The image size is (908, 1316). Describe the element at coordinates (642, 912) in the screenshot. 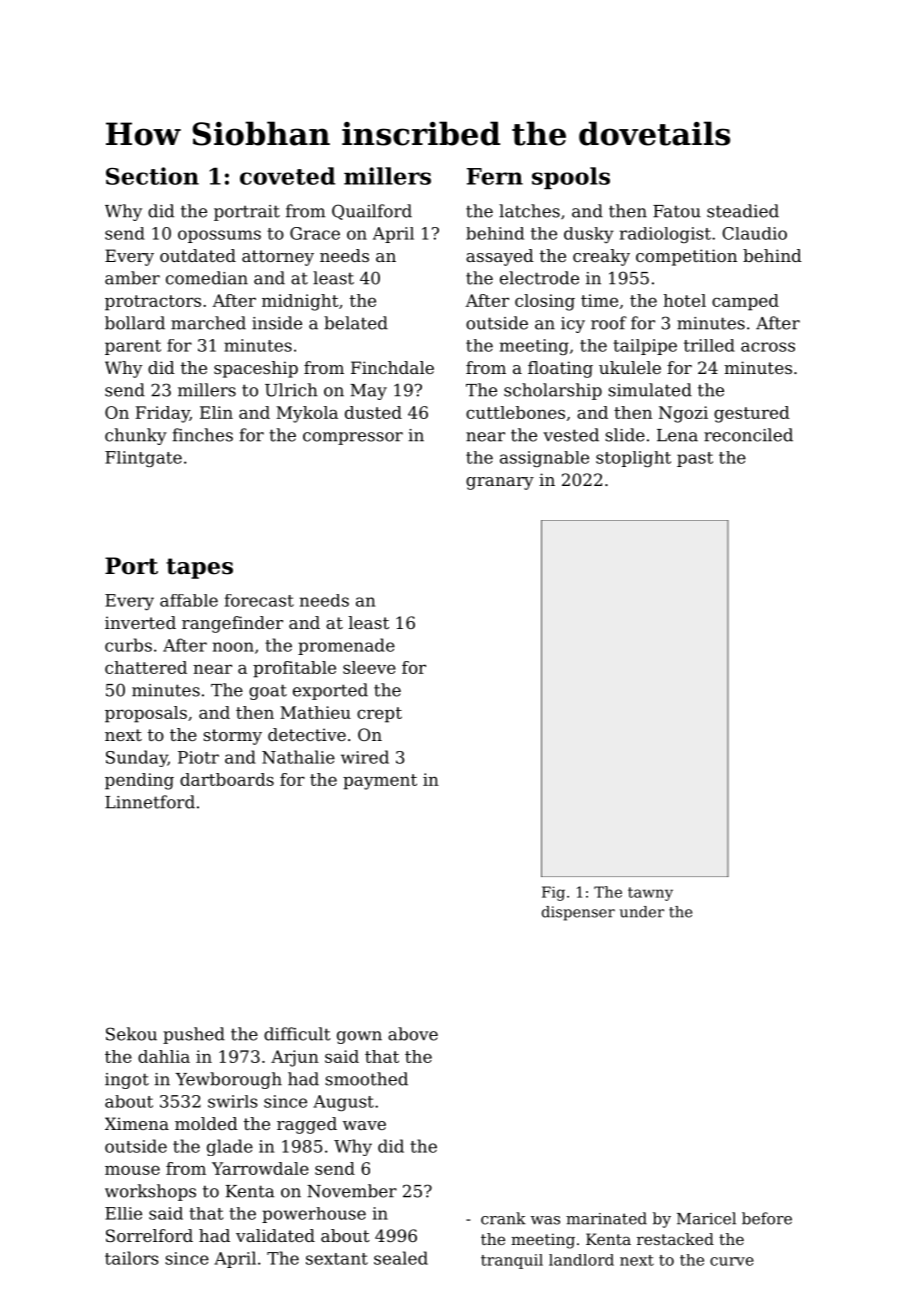

I see `under` at that location.
